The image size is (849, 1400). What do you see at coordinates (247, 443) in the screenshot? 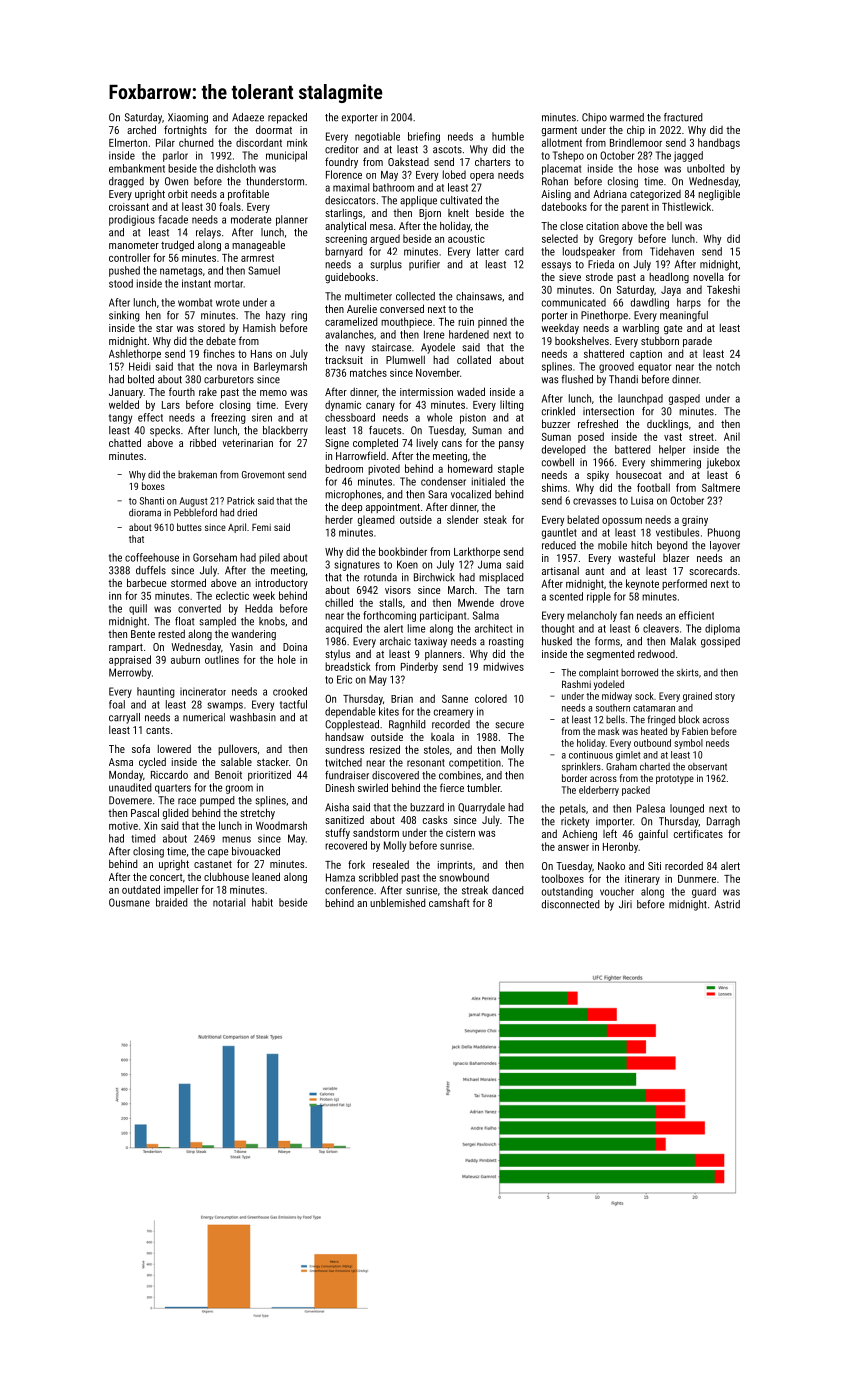
I see `veterinarian` at bounding box center [247, 443].
